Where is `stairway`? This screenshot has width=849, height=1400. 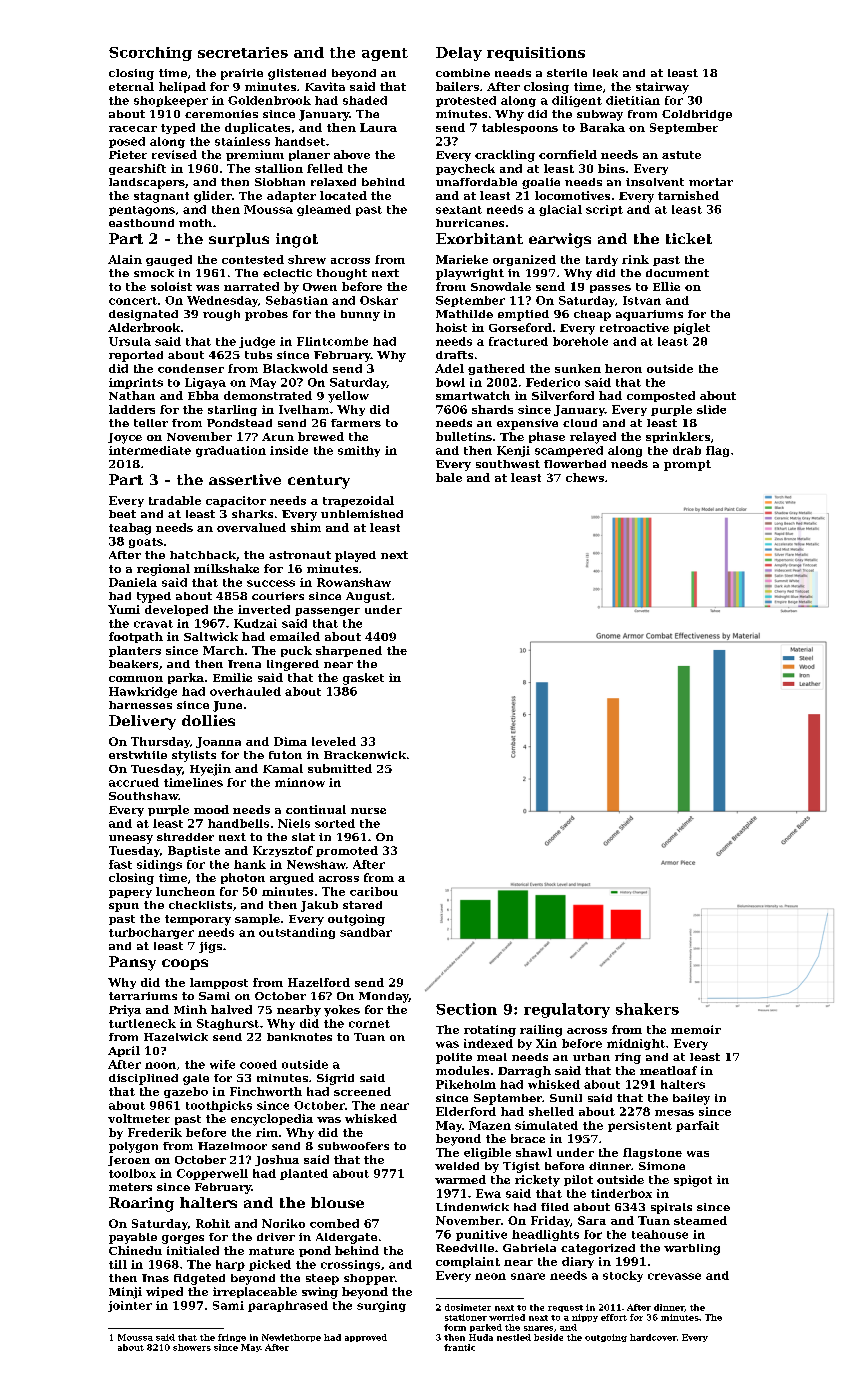
stairway is located at coordinates (662, 88).
